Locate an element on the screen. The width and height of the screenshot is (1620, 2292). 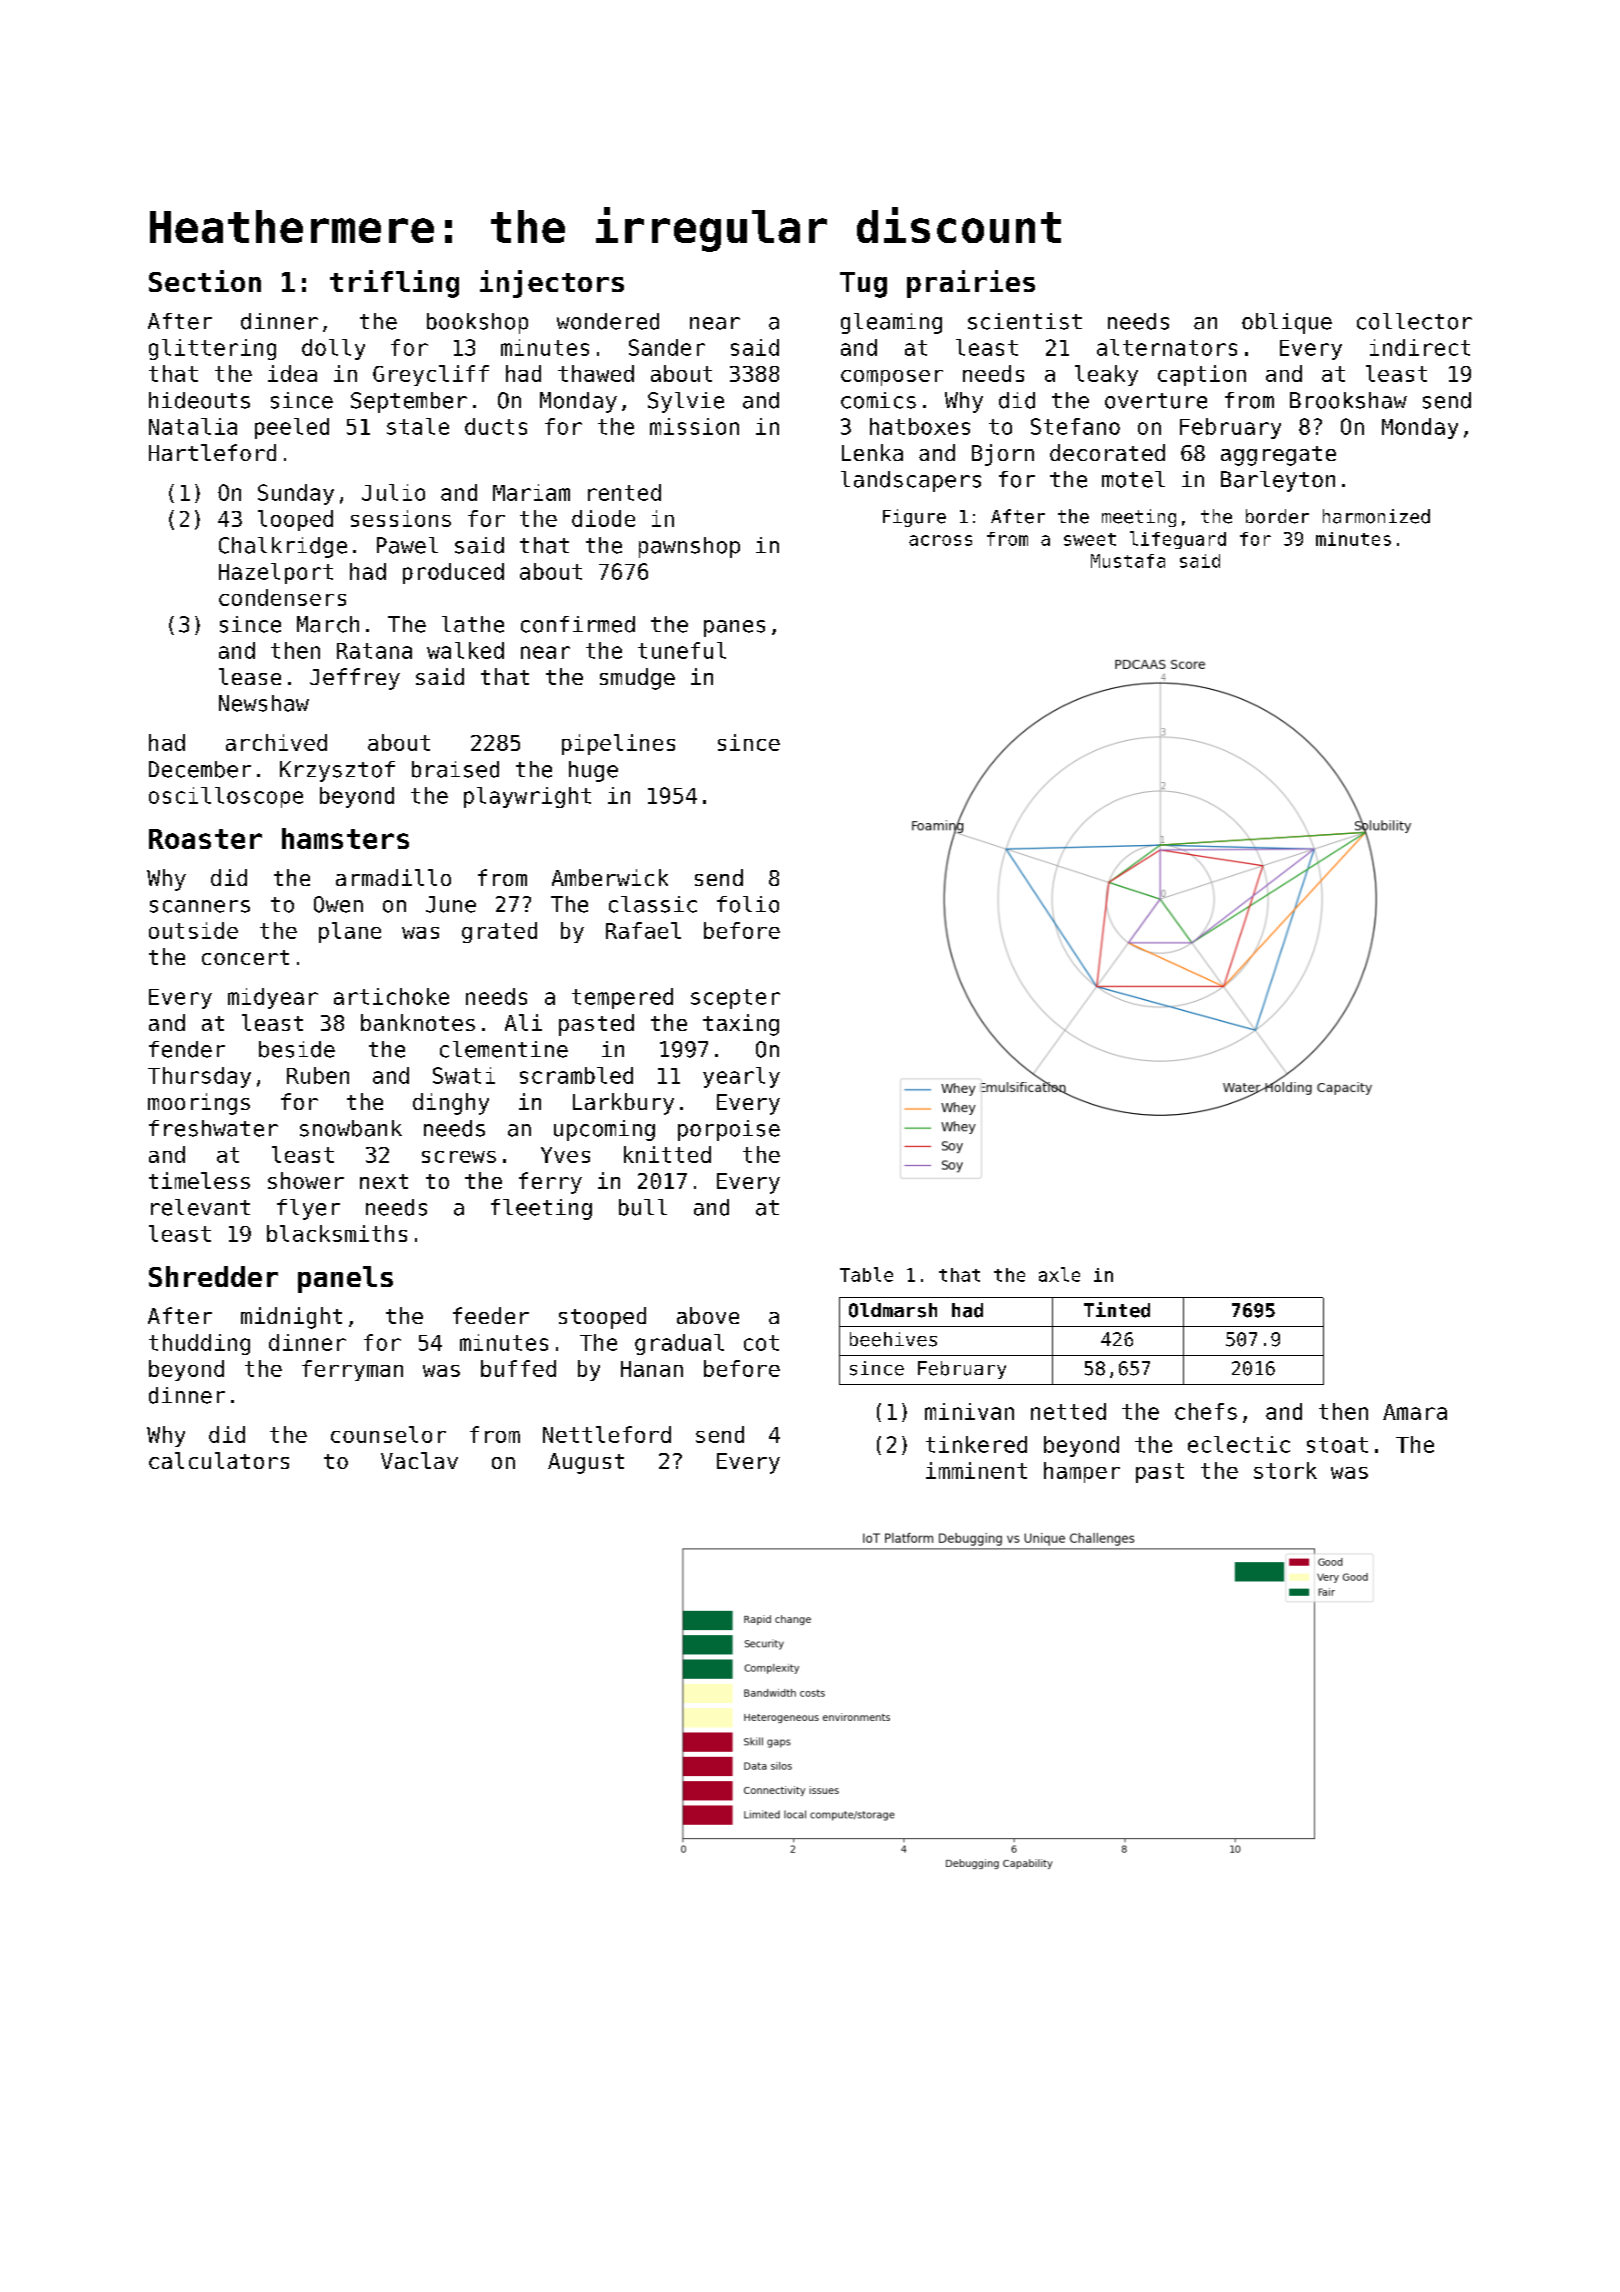
Section is located at coordinates (205, 281).
